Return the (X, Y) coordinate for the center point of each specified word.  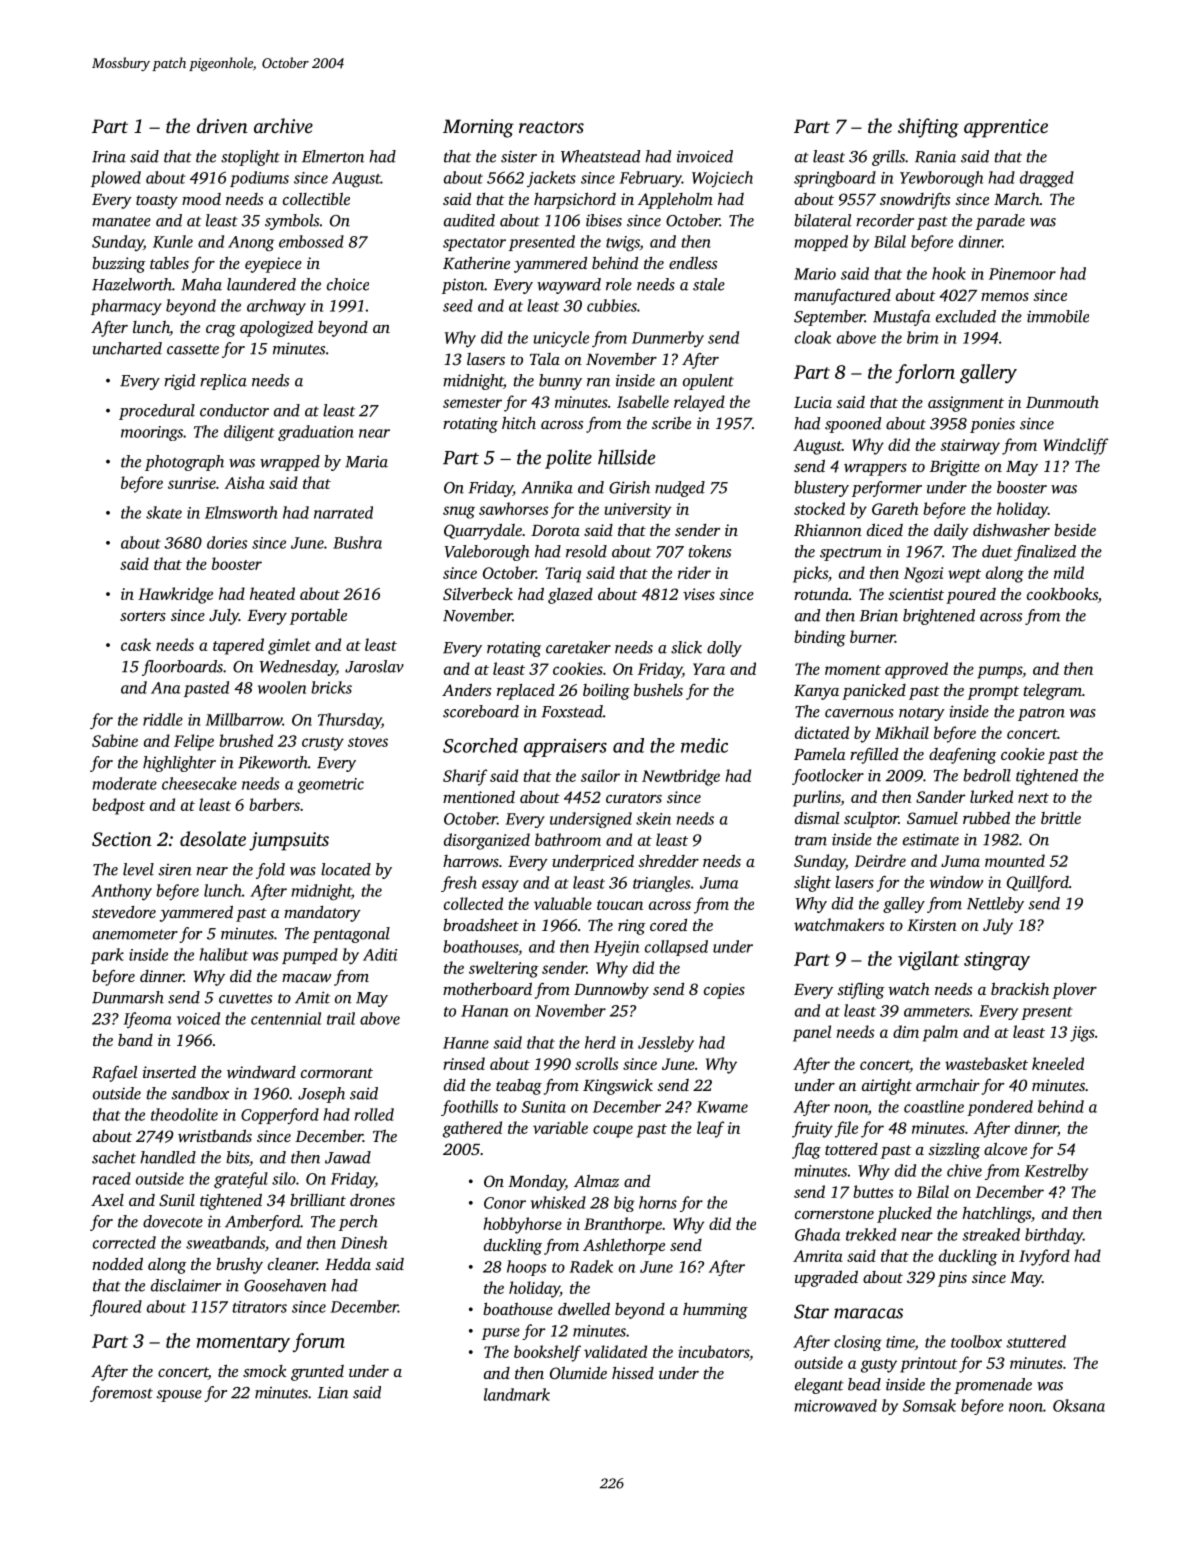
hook (949, 273)
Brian (879, 615)
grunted (317, 1373)
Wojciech (722, 179)
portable (318, 617)
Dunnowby (611, 990)
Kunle (173, 241)
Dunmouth (1062, 402)
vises (699, 594)
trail (341, 1018)
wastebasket (986, 1063)
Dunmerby (668, 339)
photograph (184, 463)
